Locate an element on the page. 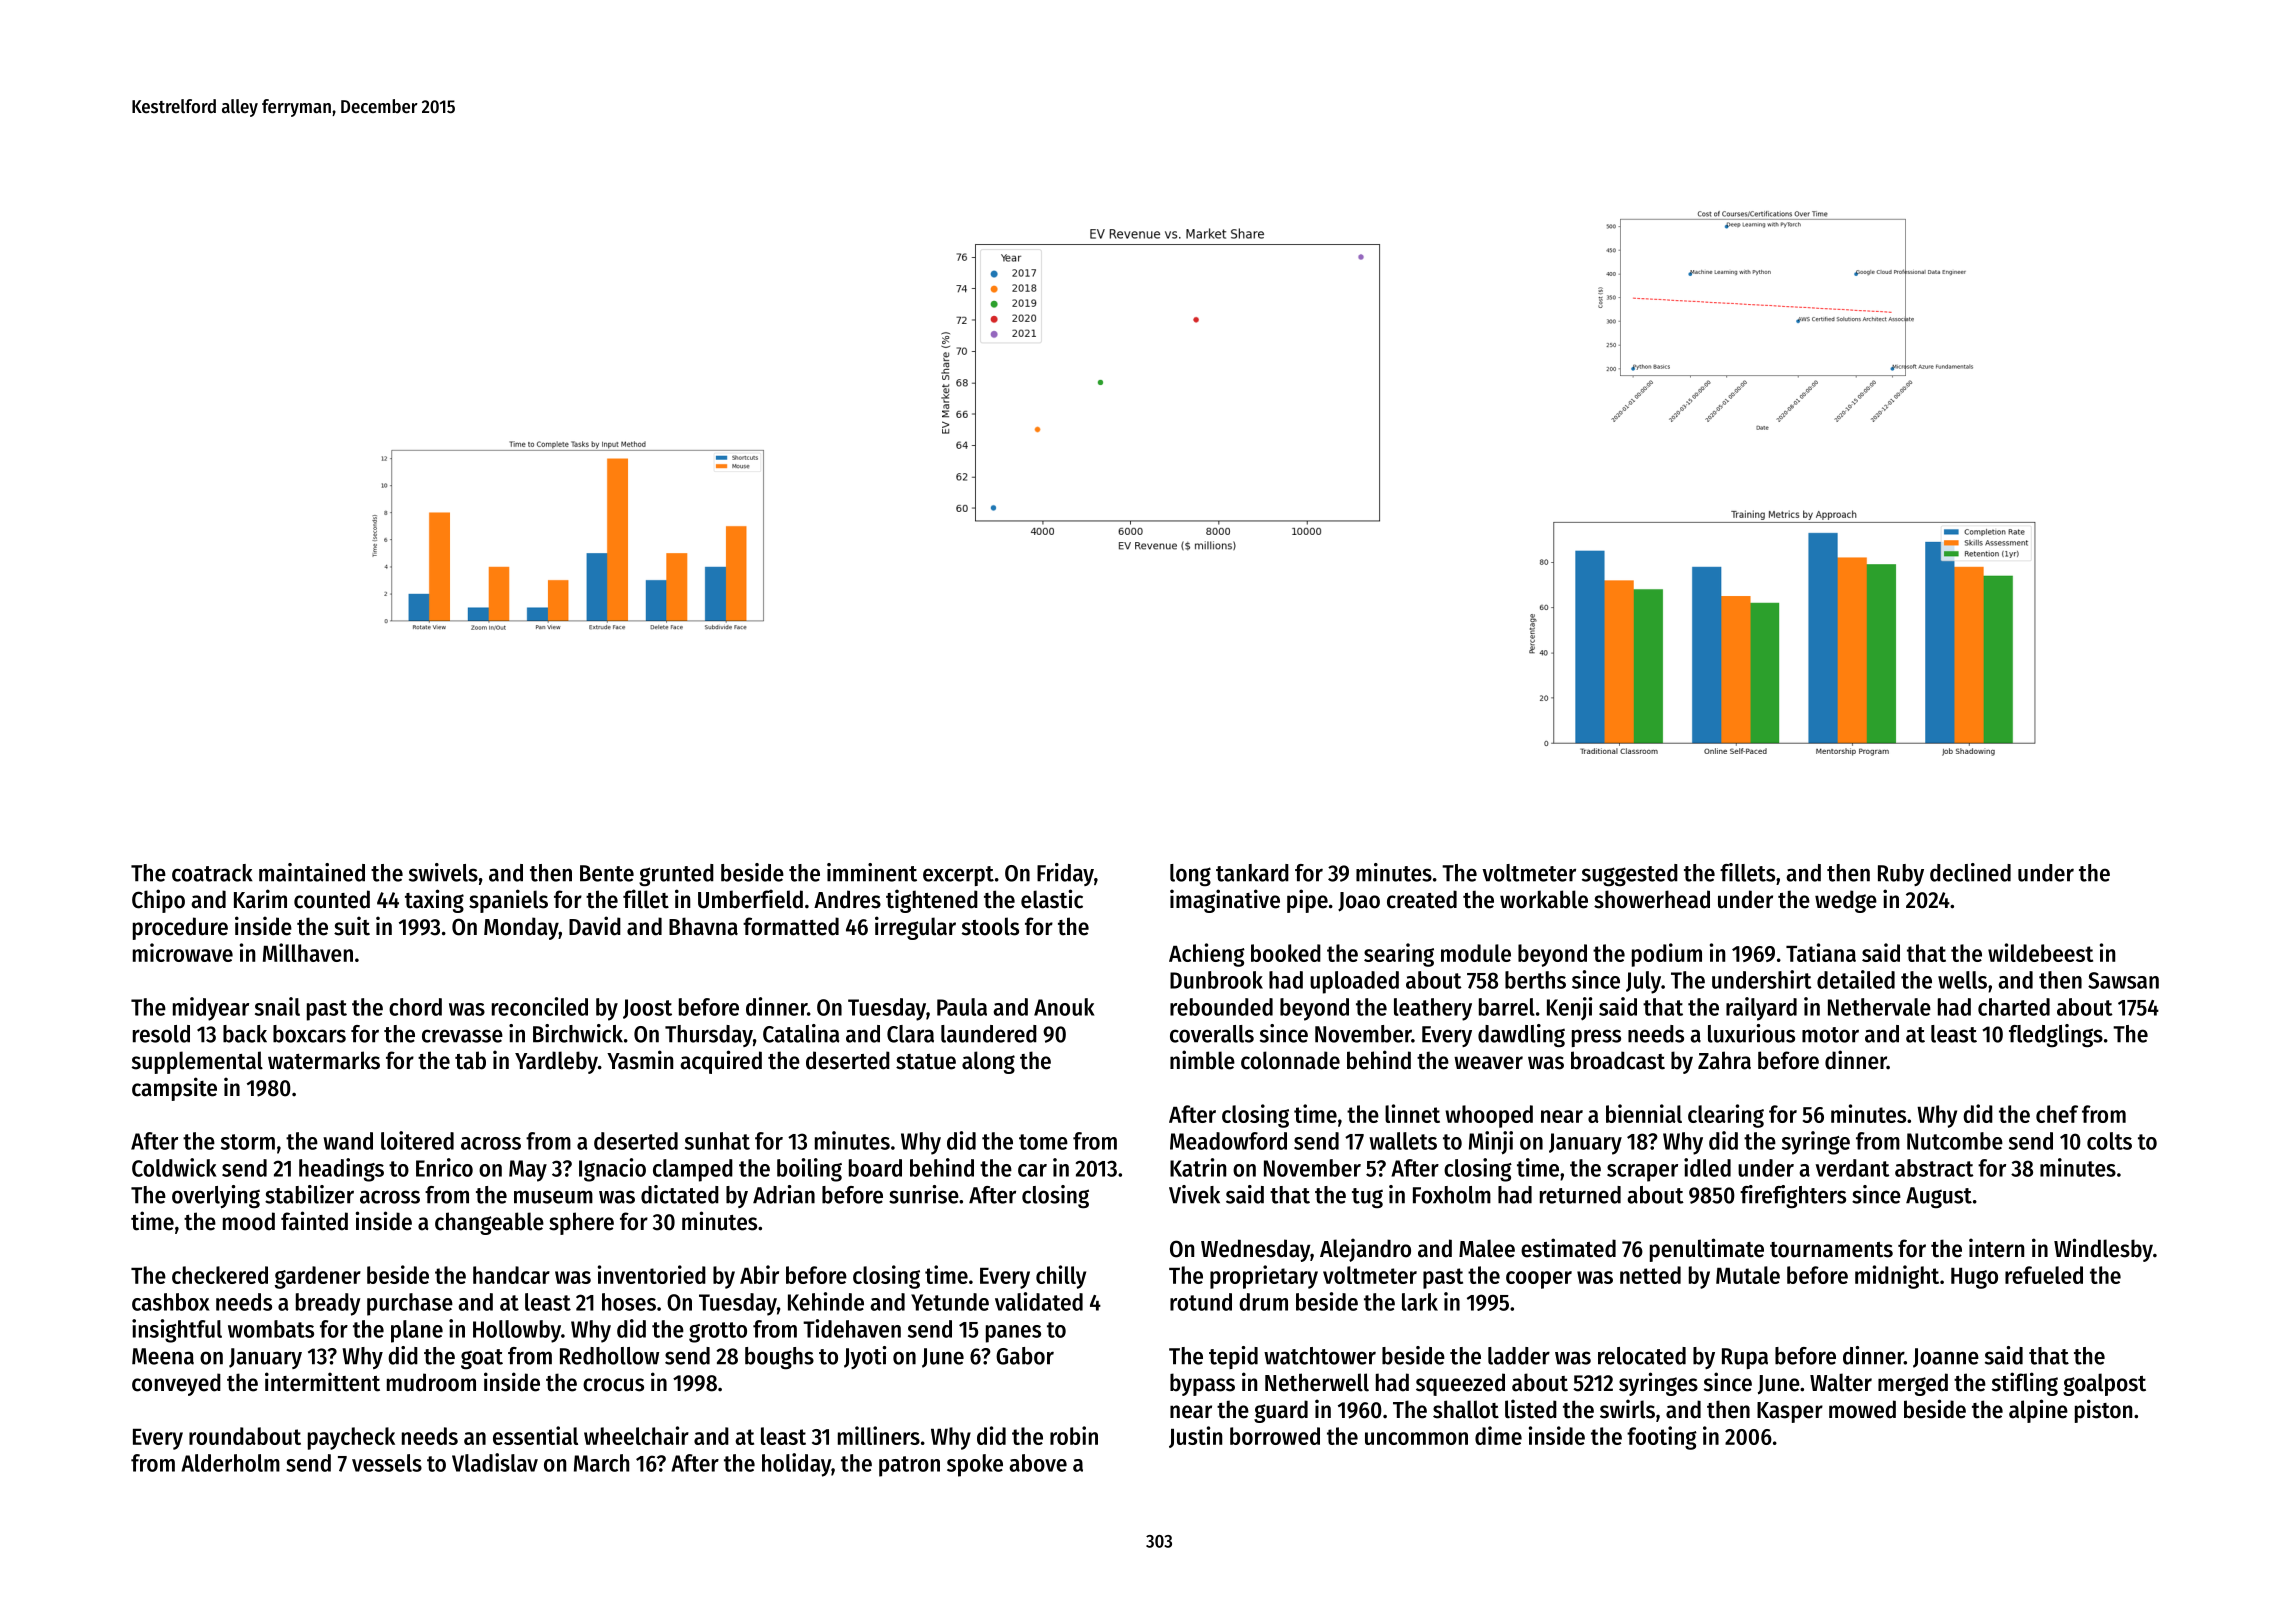  Nutcombe is located at coordinates (1955, 1141).
